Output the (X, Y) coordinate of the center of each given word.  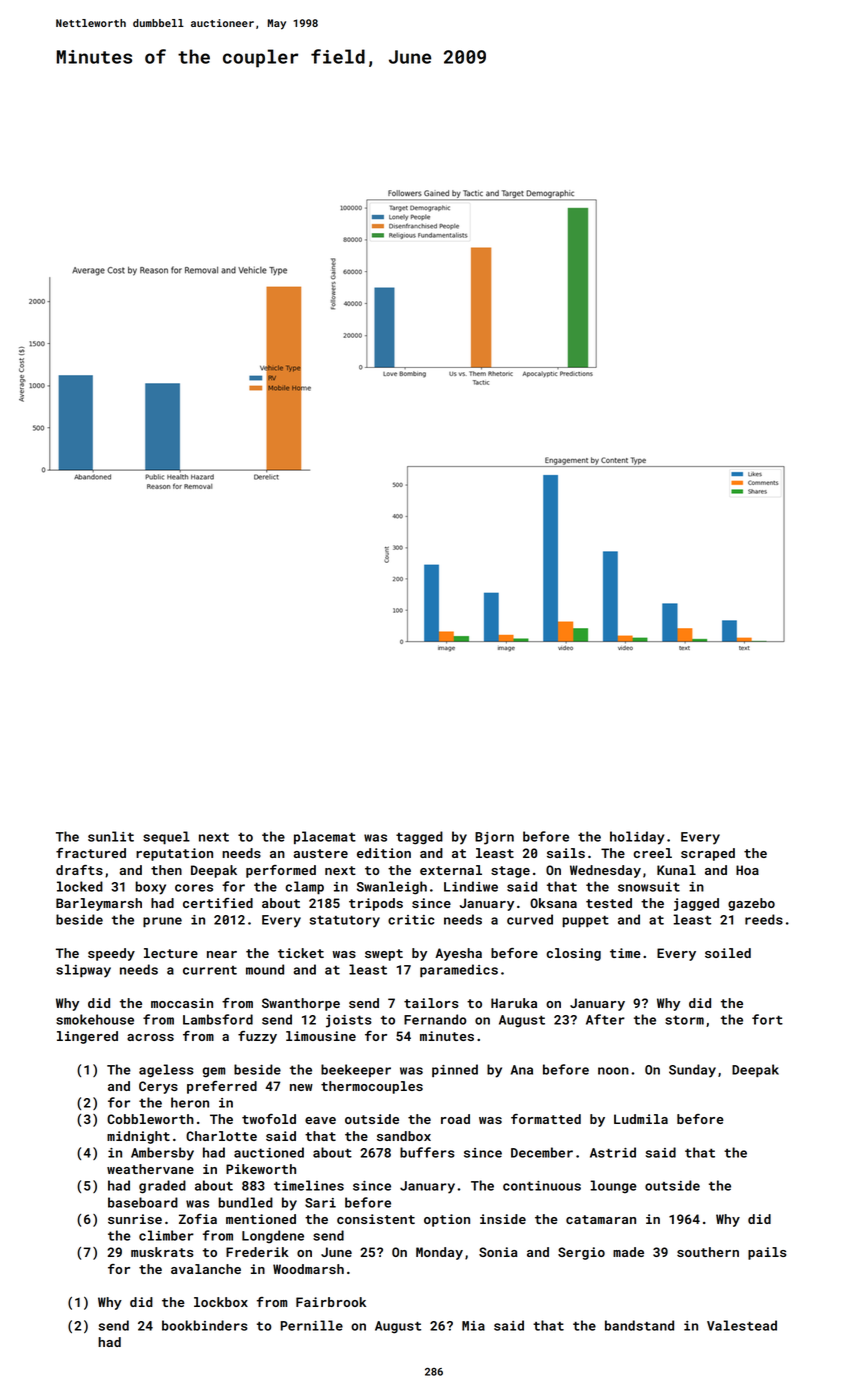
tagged (419, 838)
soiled (728, 953)
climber (166, 1235)
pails (767, 1253)
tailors (431, 1003)
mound (265, 969)
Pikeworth (261, 1169)
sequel (166, 837)
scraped (708, 854)
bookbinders (205, 1325)
